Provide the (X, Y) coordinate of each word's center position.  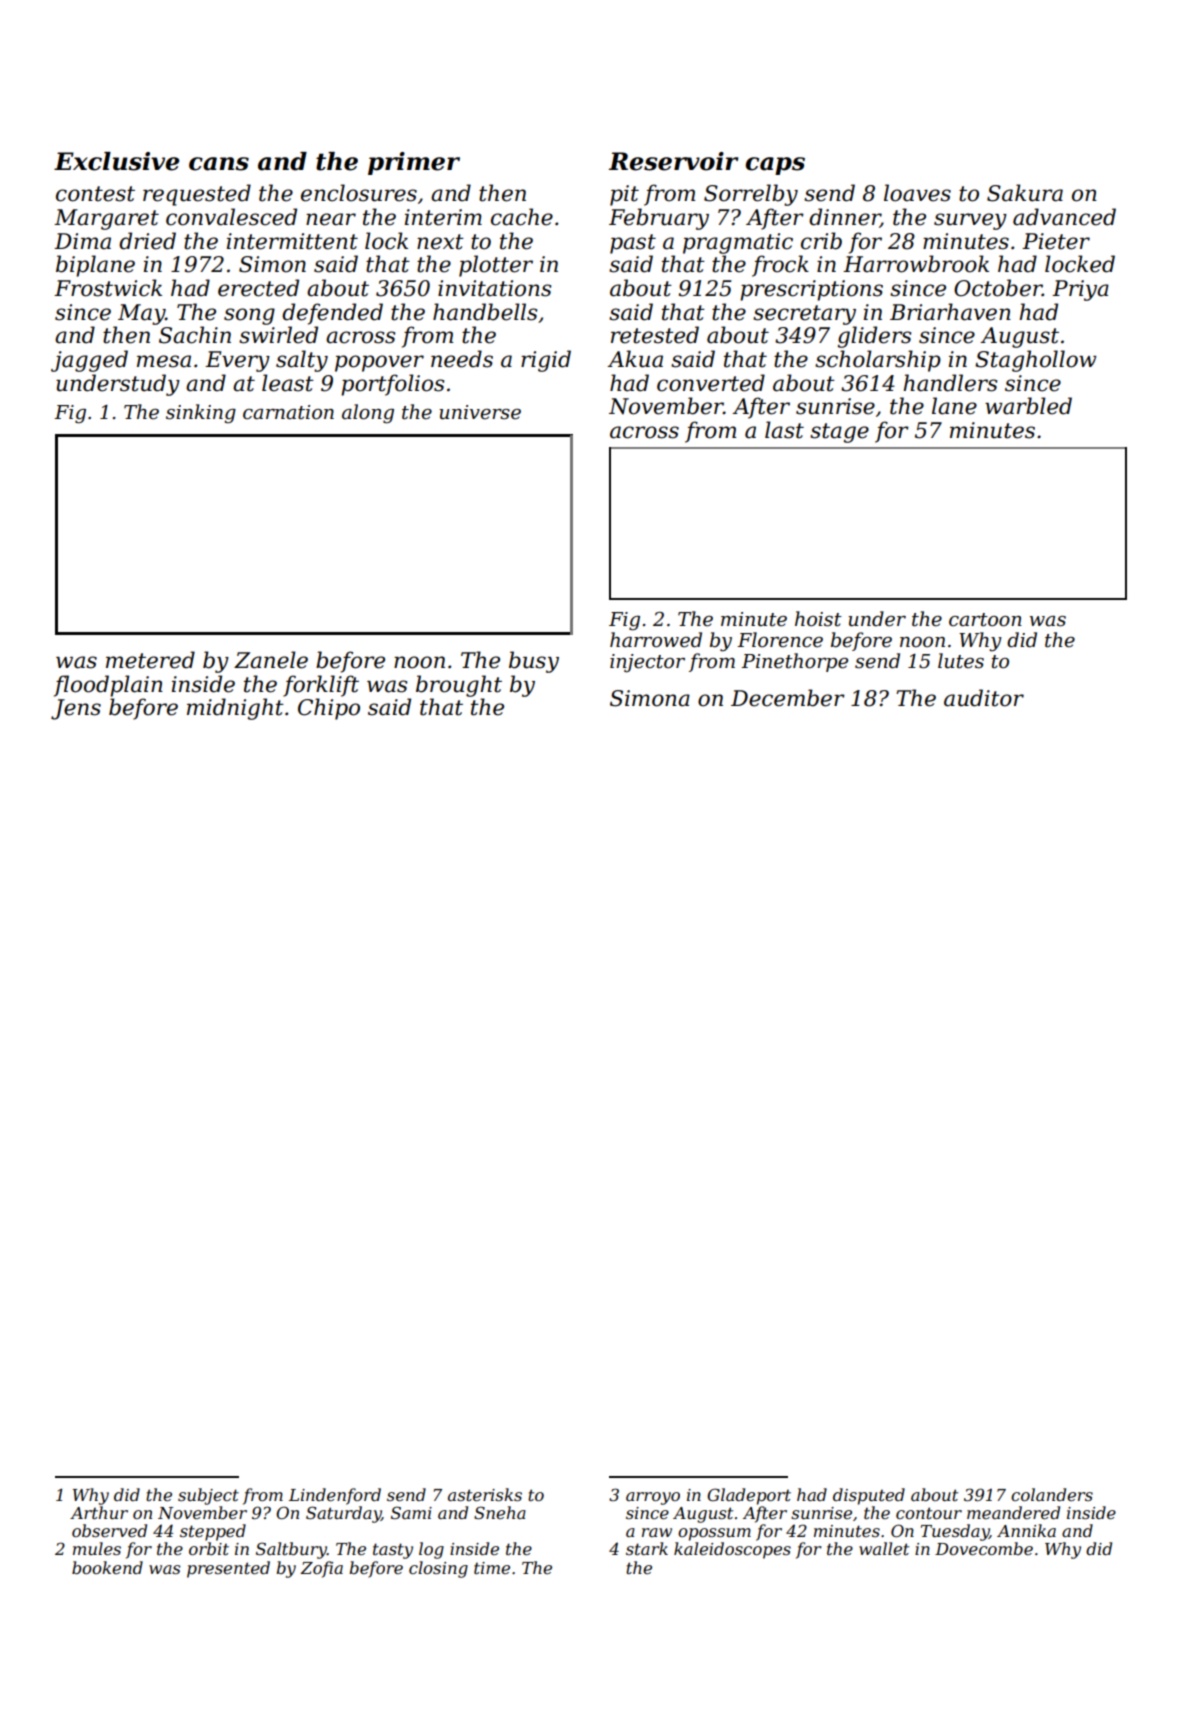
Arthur (99, 1512)
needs (462, 359)
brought (459, 686)
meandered (1013, 1512)
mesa (164, 361)
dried (147, 241)
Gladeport (749, 1496)
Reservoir (673, 161)
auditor (984, 698)
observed (109, 1530)
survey (970, 221)
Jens (76, 709)
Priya (1080, 290)
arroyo (653, 1498)
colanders (1052, 1494)
